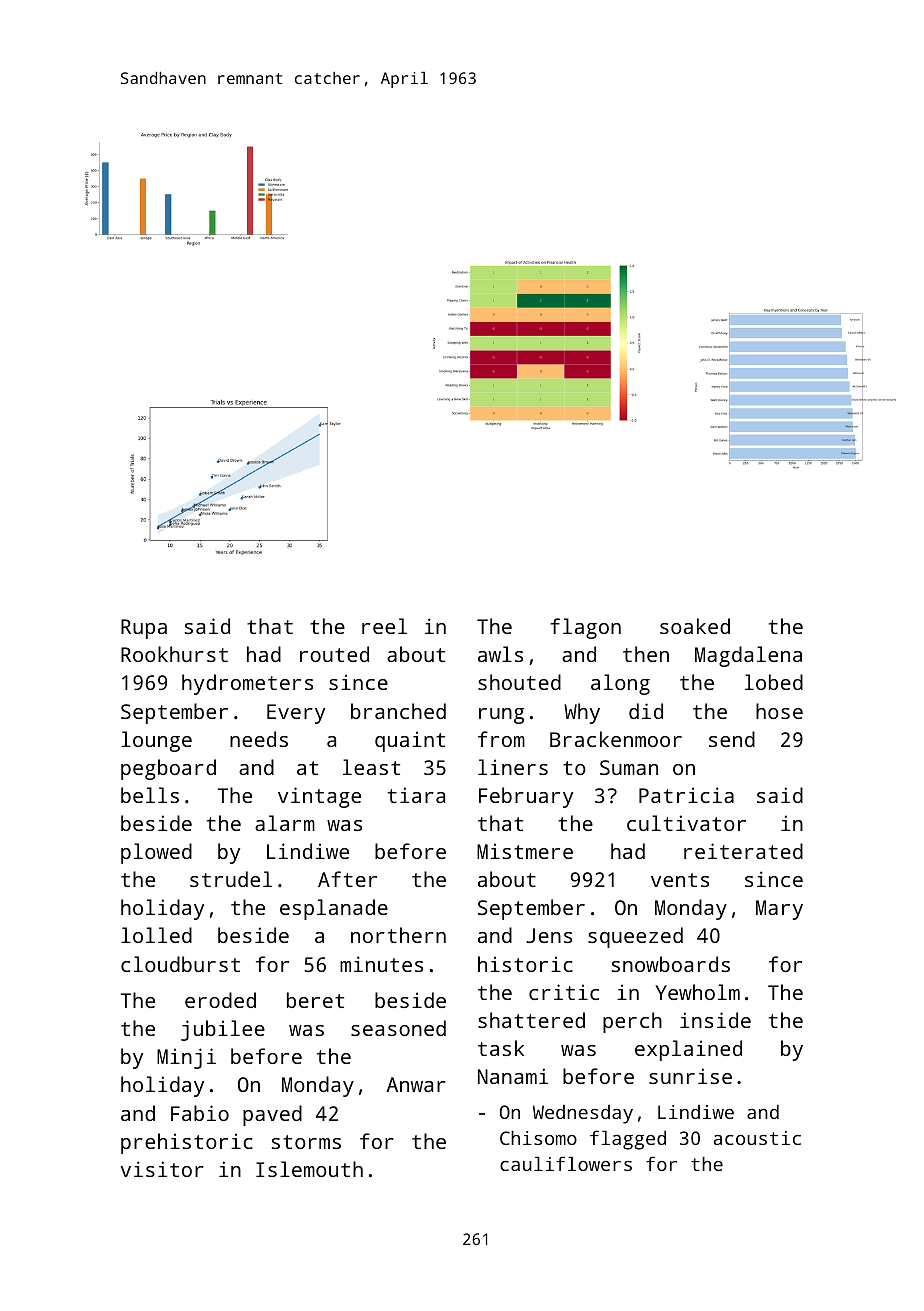  I want to click on seasoned, so click(398, 1028).
